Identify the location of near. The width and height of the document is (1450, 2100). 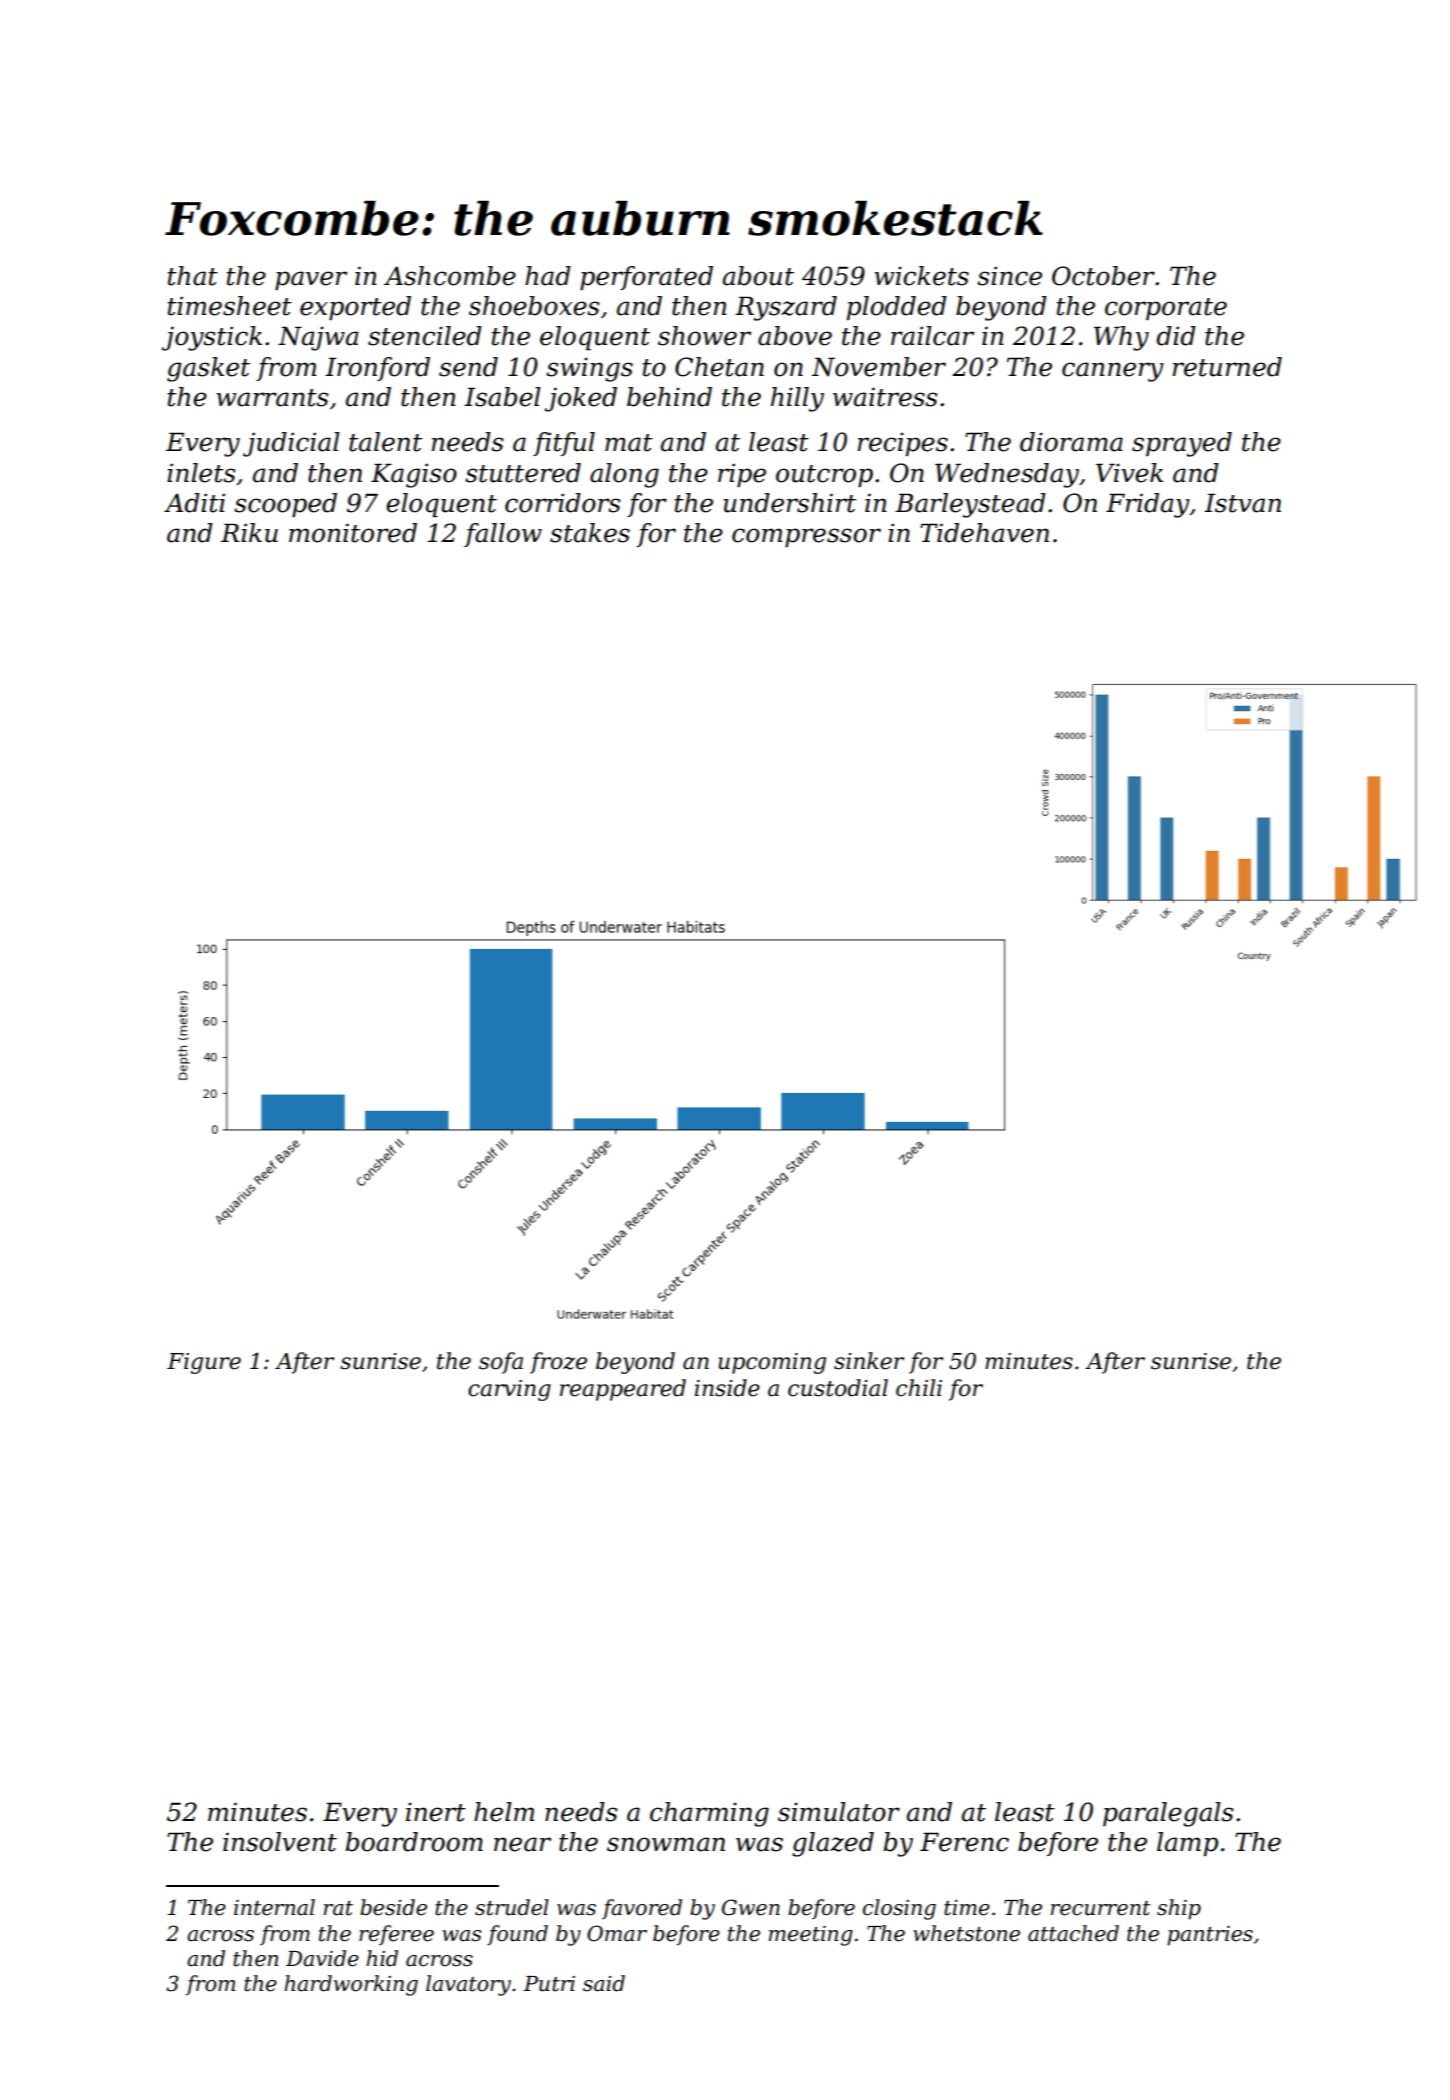
(522, 1844).
